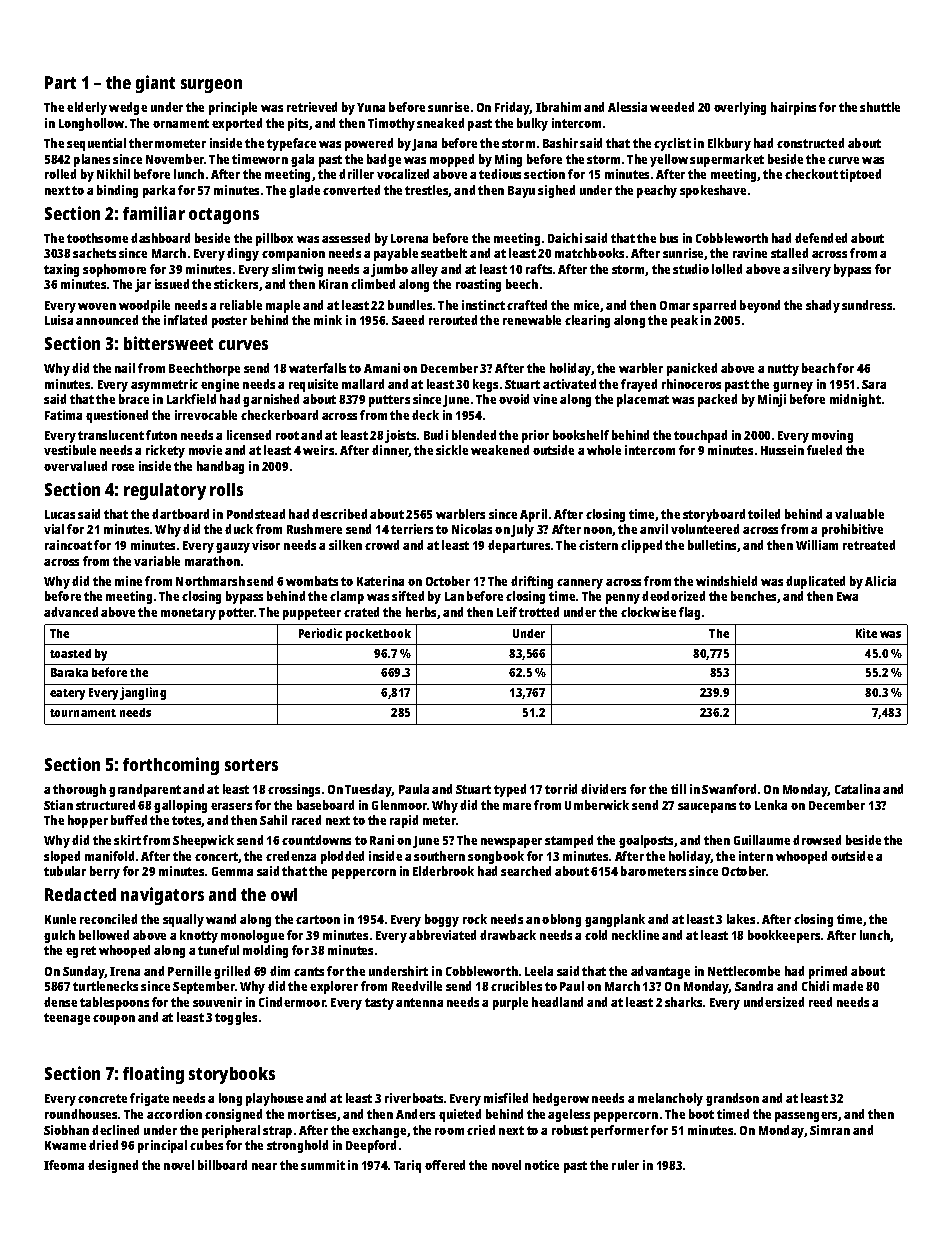 This document has width=952, height=1233. What do you see at coordinates (793, 108) in the document?
I see `hairpins` at bounding box center [793, 108].
